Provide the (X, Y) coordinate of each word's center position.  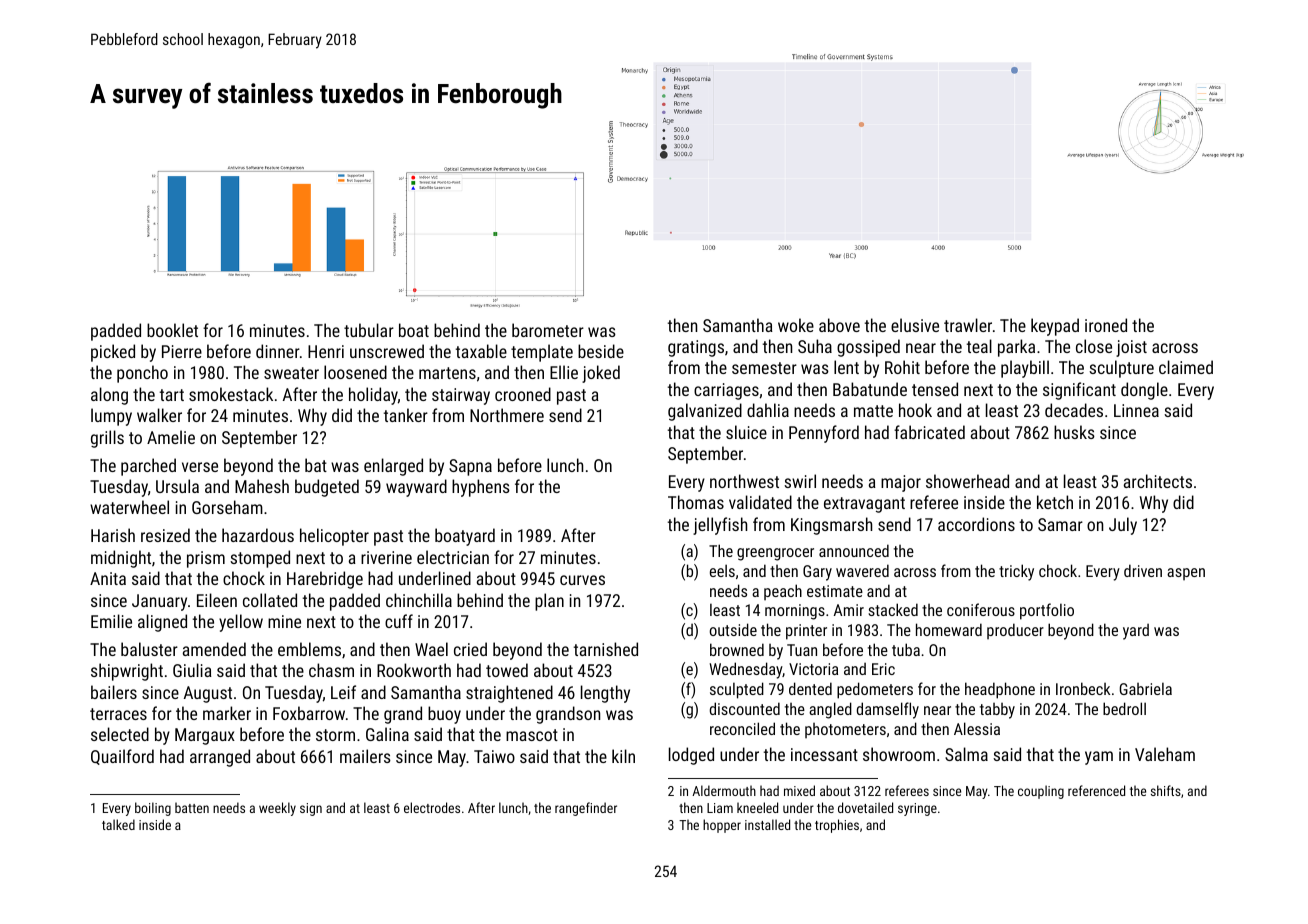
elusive (915, 325)
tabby (997, 711)
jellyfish (720, 526)
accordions (976, 524)
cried (470, 649)
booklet (172, 330)
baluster (149, 649)
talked (118, 824)
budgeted (327, 488)
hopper (722, 826)
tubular (369, 330)
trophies (837, 826)
